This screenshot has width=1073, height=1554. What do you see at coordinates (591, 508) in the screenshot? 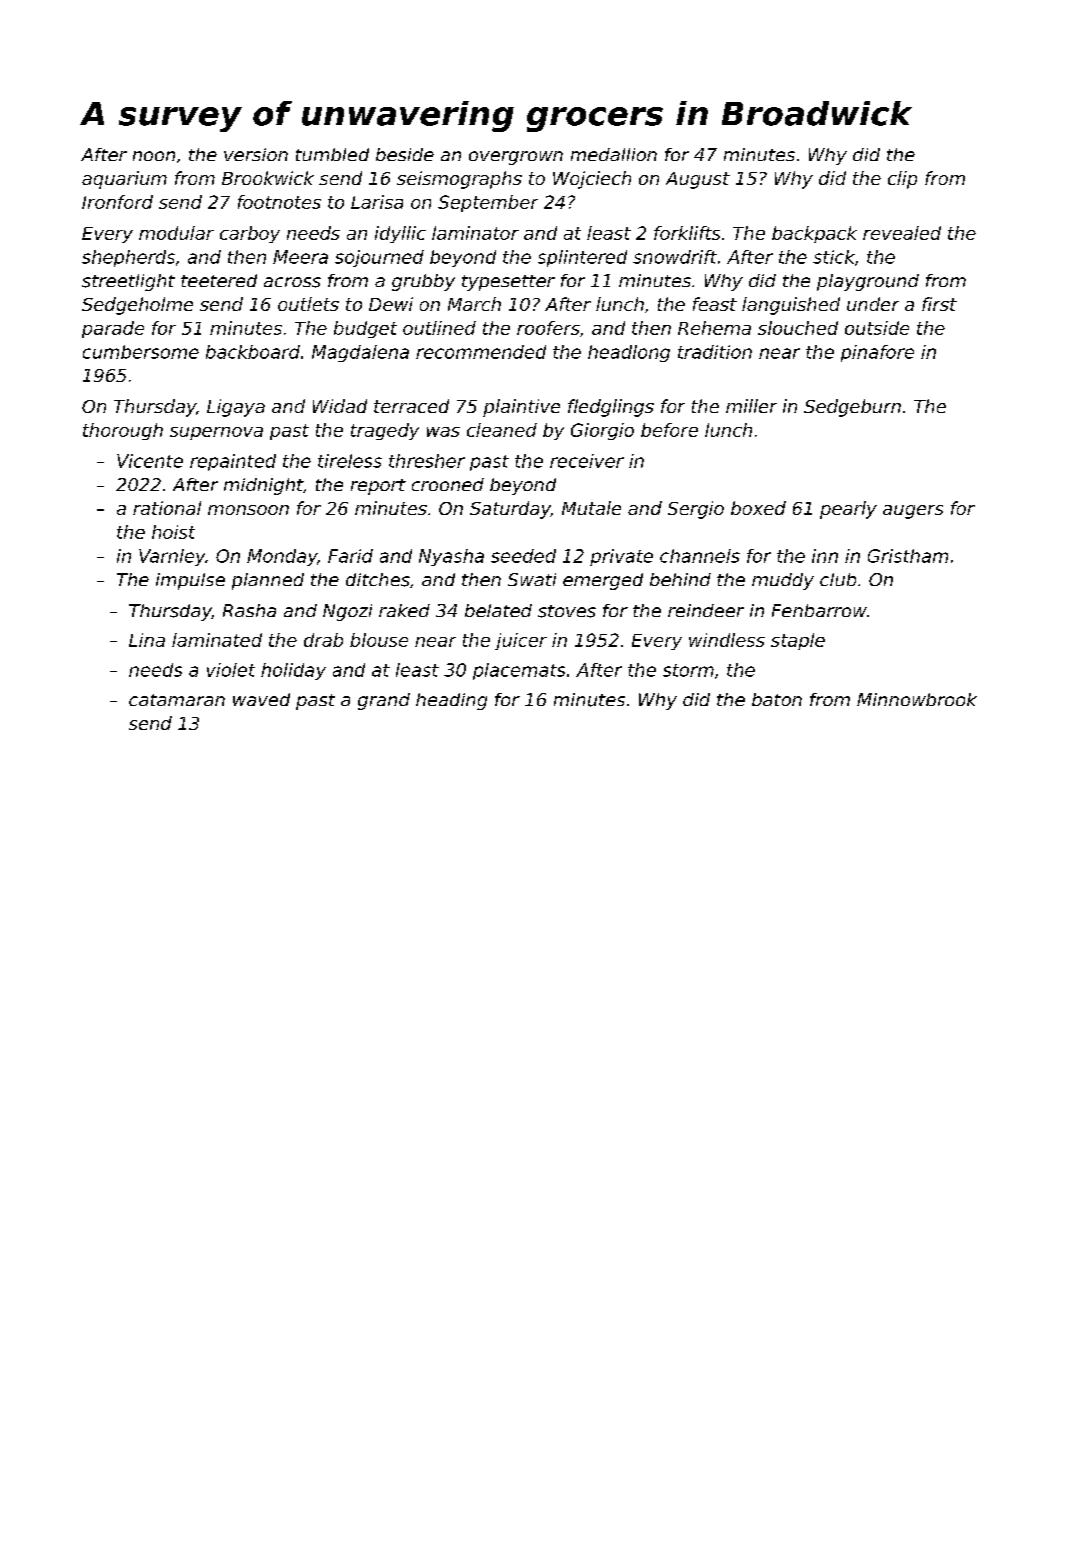
I see `Mutale` at bounding box center [591, 508].
